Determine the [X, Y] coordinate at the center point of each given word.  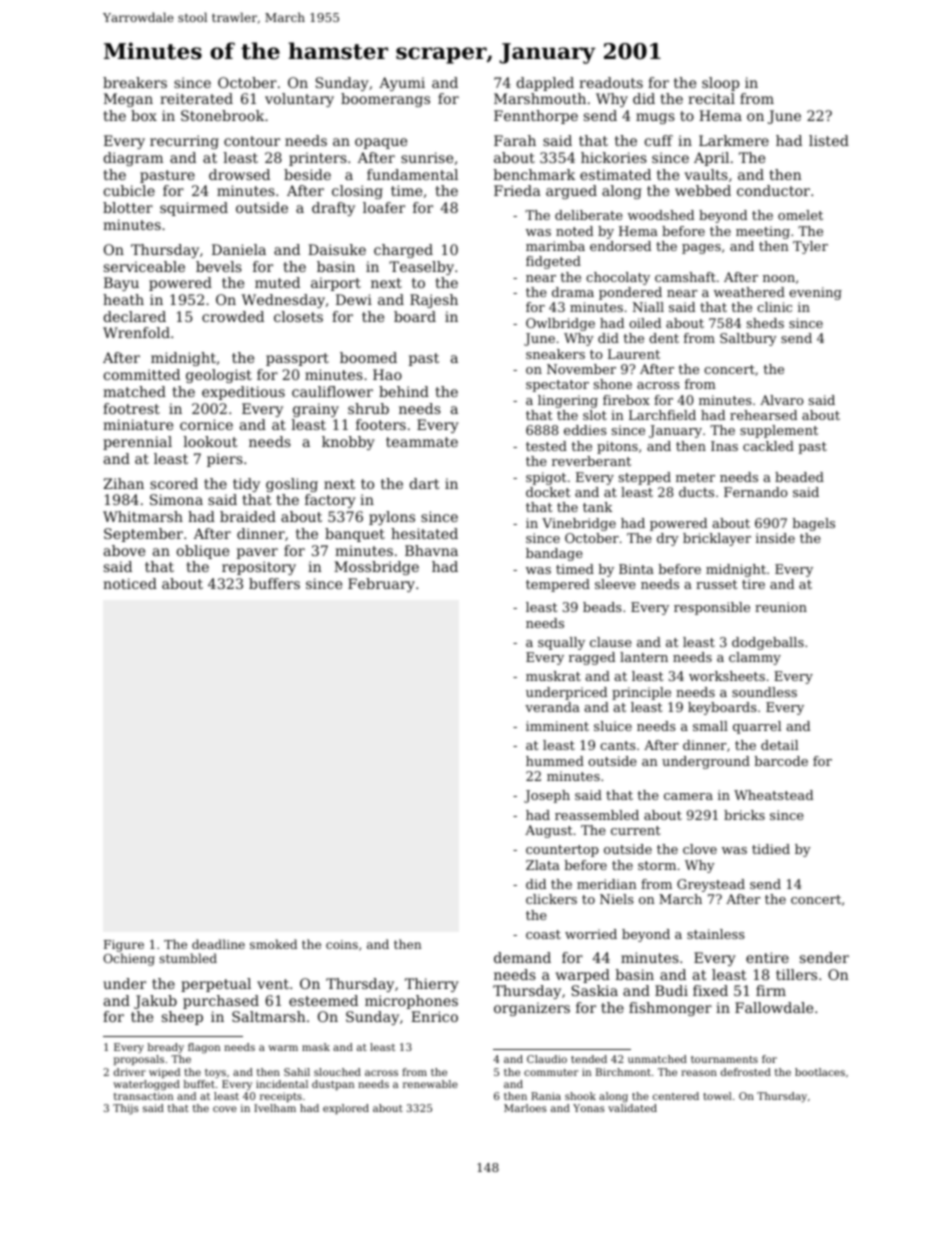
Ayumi [402, 84]
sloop [720, 84]
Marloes [525, 1108]
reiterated [196, 98]
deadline [218, 944]
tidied [771, 849]
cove [225, 1109]
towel [717, 1096]
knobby [348, 443]
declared [135, 316]
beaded [799, 477]
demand [522, 957]
